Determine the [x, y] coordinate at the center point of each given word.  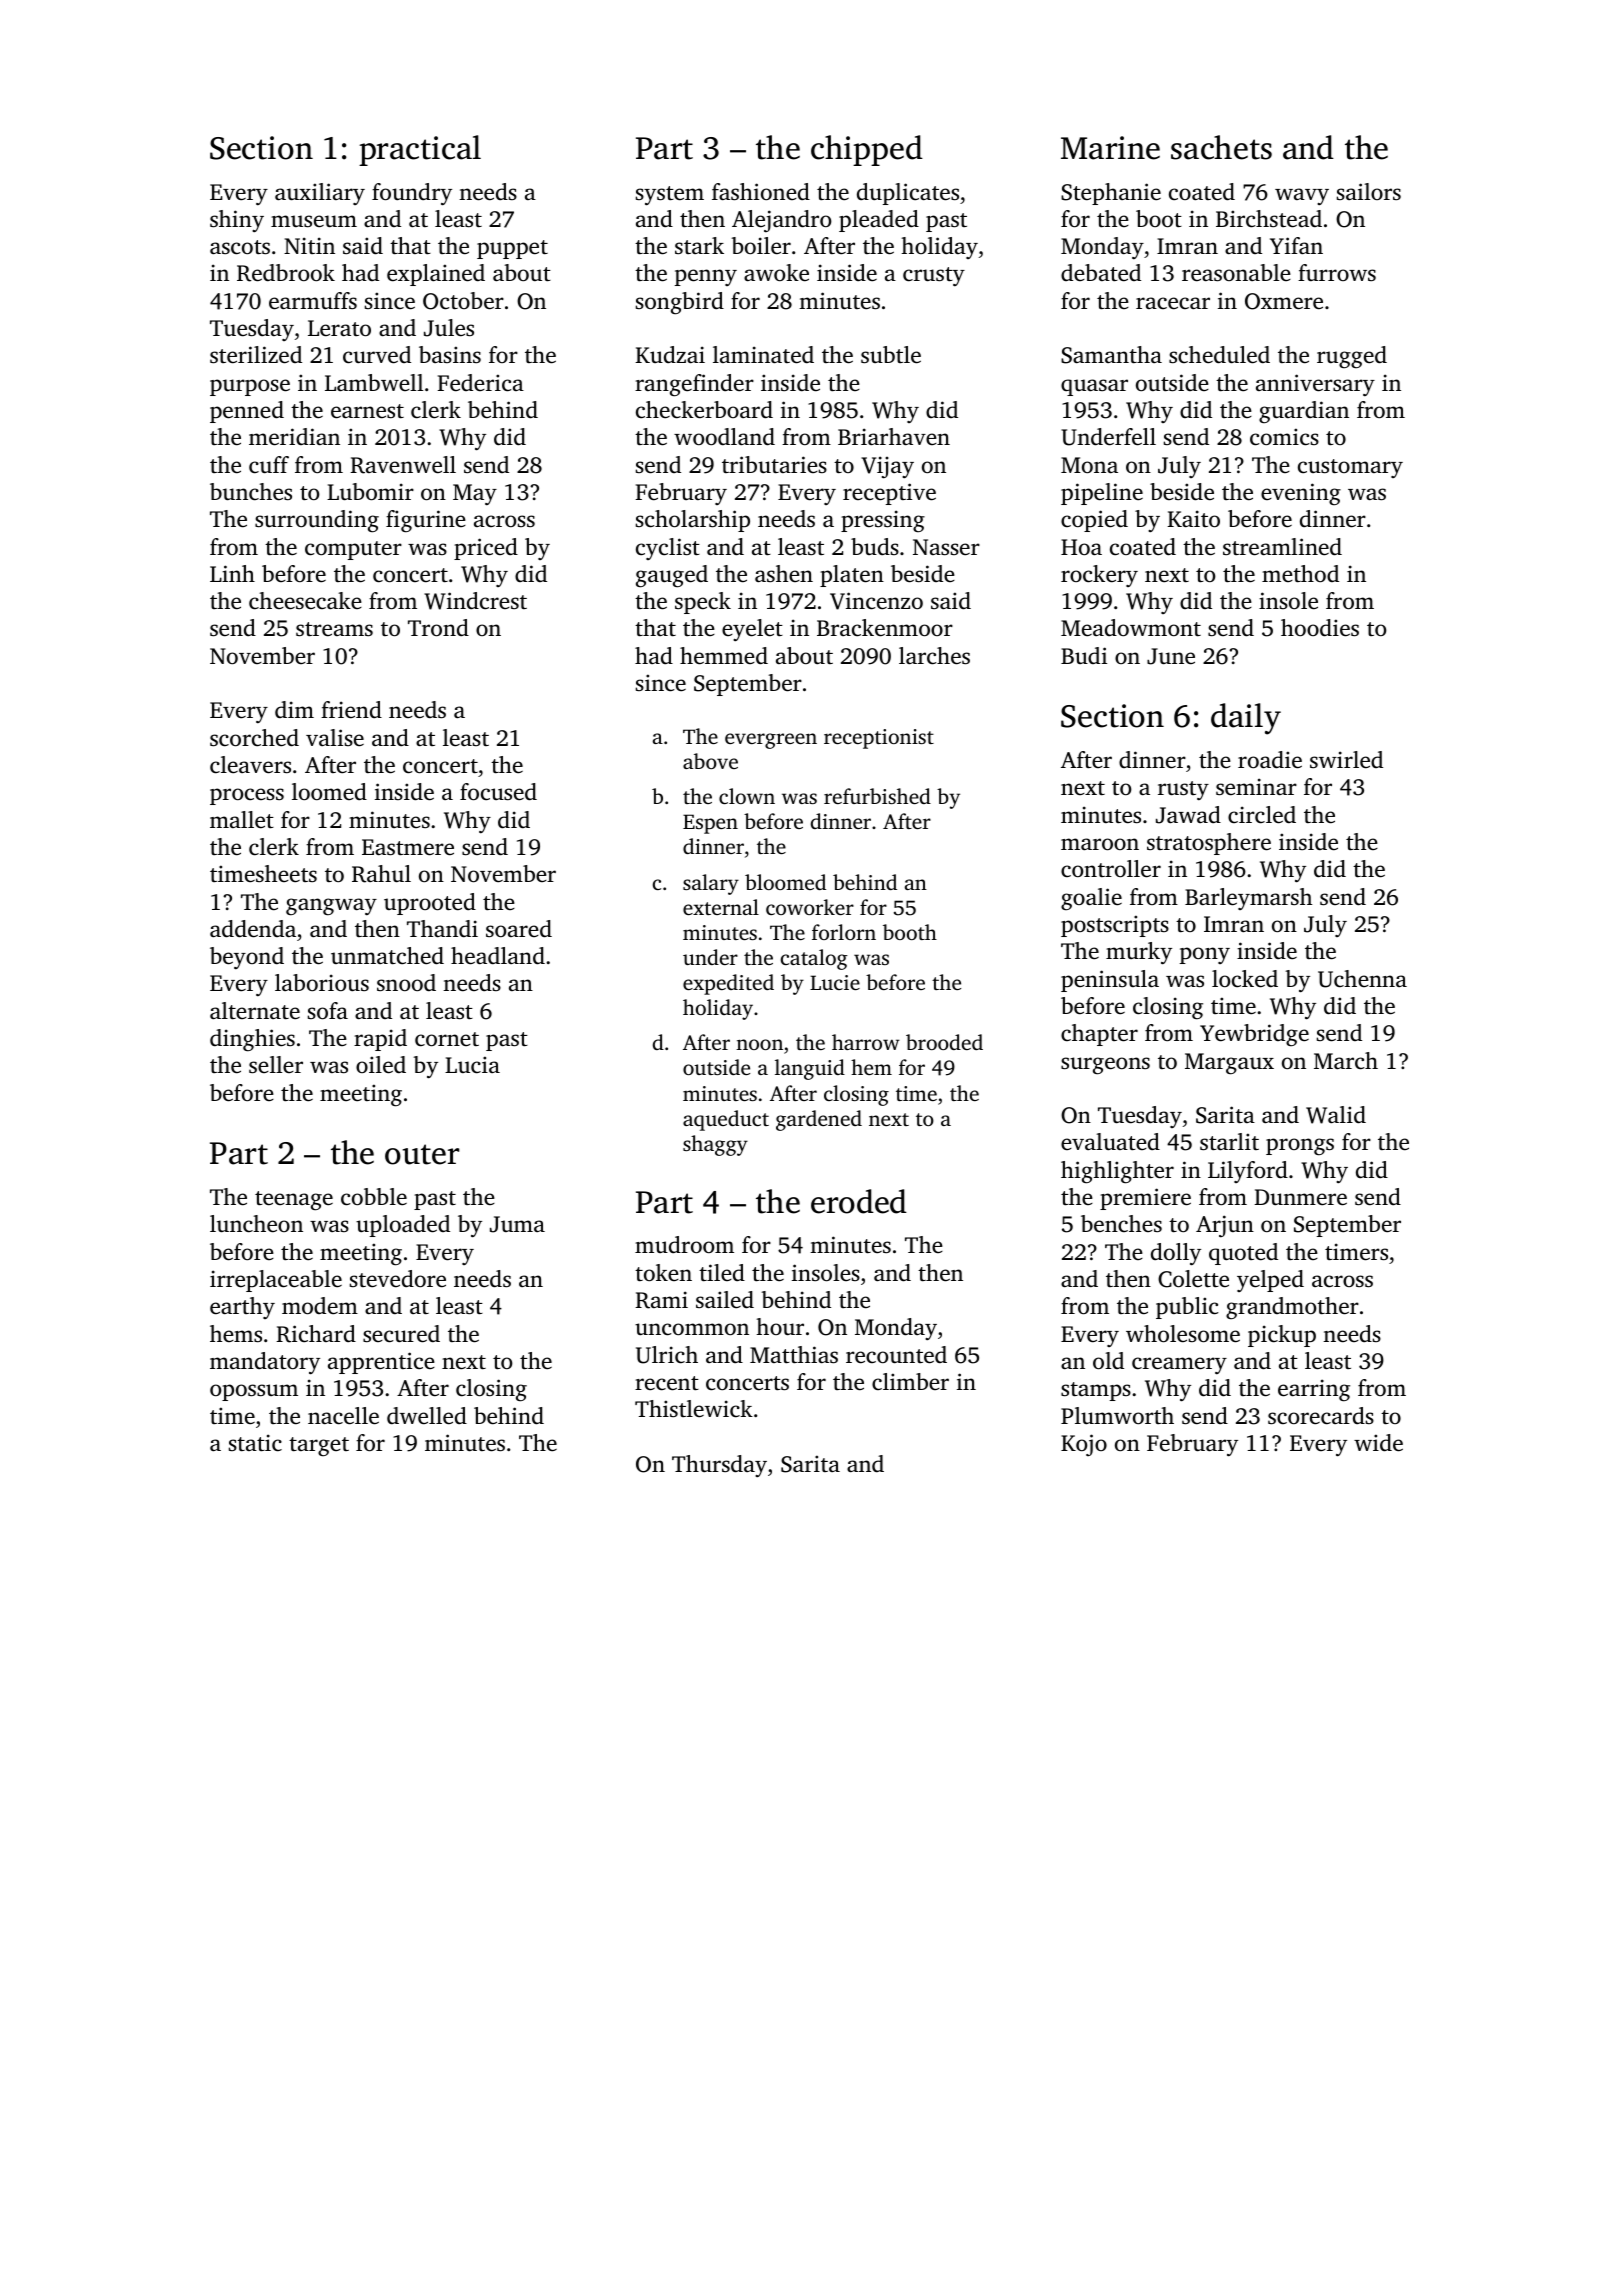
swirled [1346, 760]
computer [353, 550]
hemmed [724, 656]
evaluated [1110, 1142]
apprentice [381, 1363]
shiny [237, 221]
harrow [866, 1042]
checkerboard [704, 410]
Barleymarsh [1248, 899]
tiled [722, 1272]
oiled [381, 1065]
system [670, 196]
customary [1350, 468]
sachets [1221, 147]
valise [335, 738]
